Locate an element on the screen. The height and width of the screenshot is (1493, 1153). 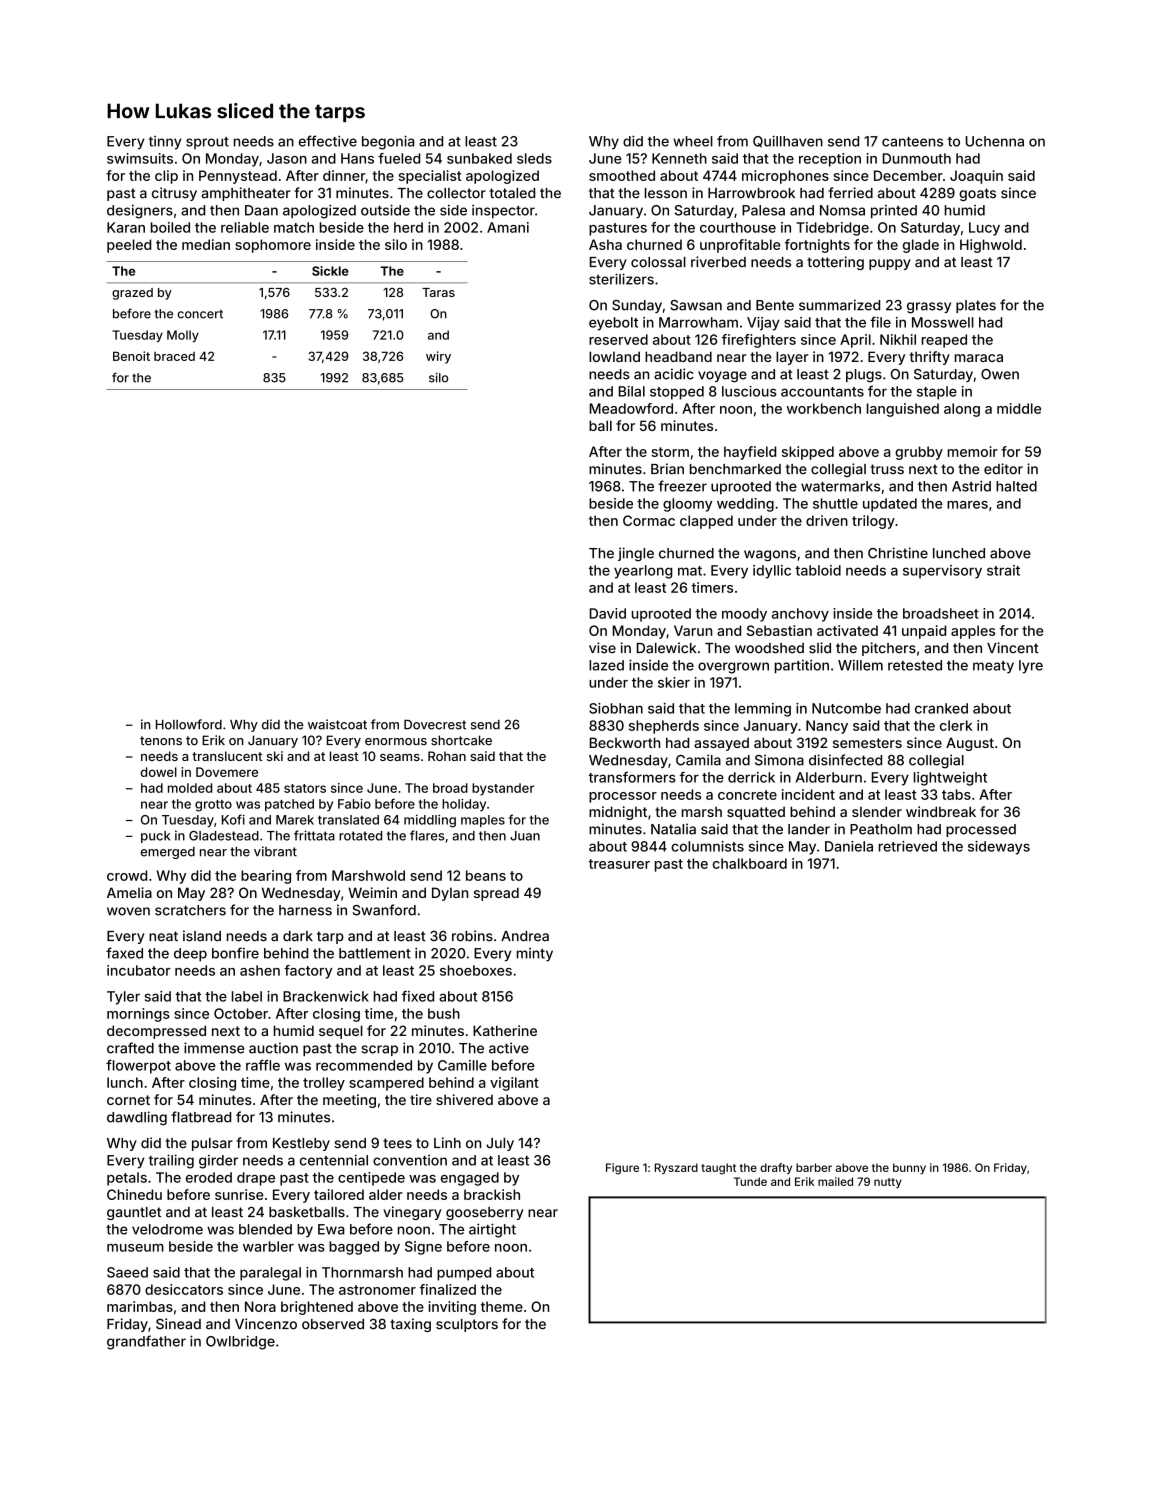
wheel is located at coordinates (693, 141).
